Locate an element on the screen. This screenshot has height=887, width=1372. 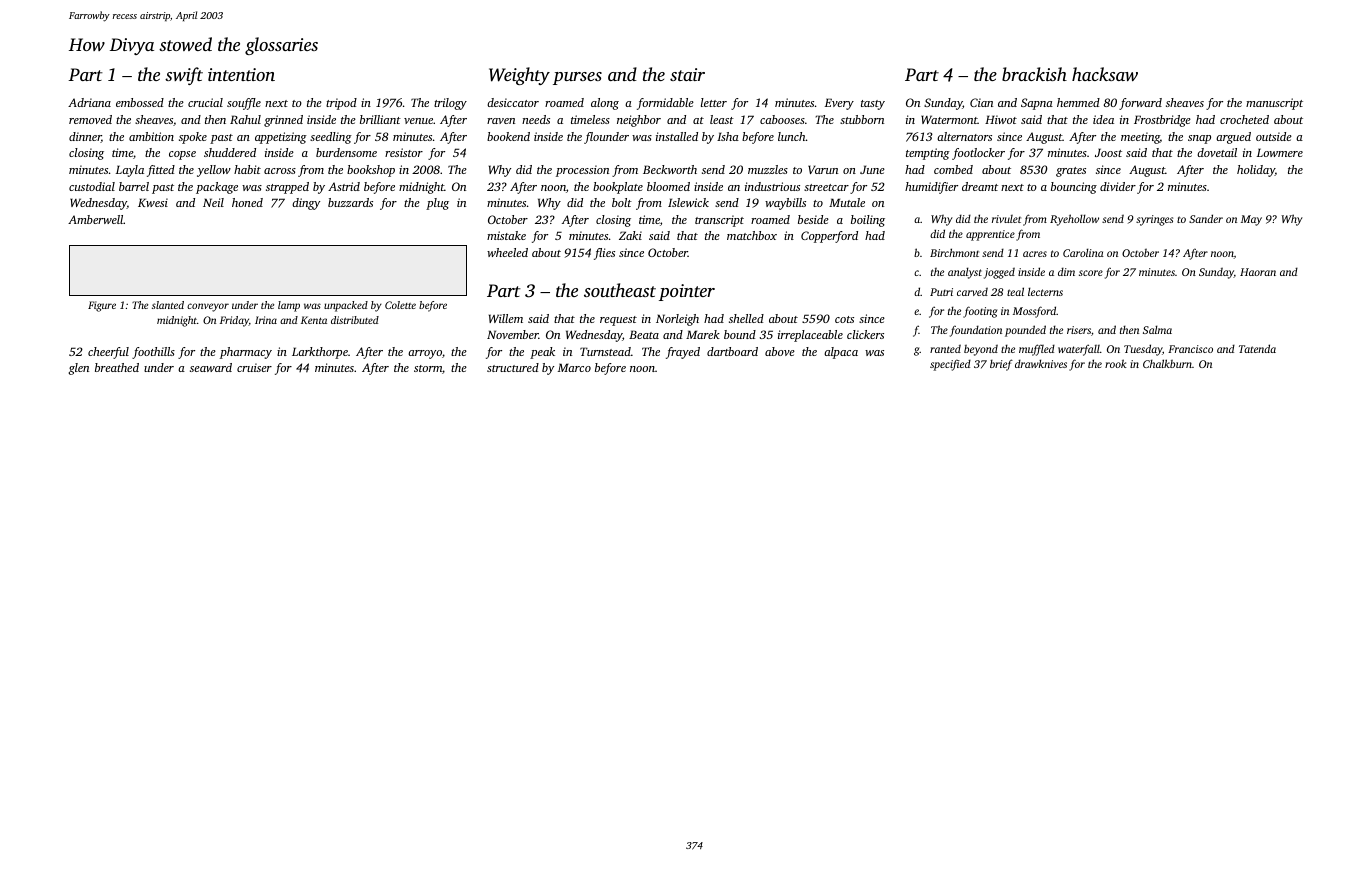
grates is located at coordinates (1071, 172).
